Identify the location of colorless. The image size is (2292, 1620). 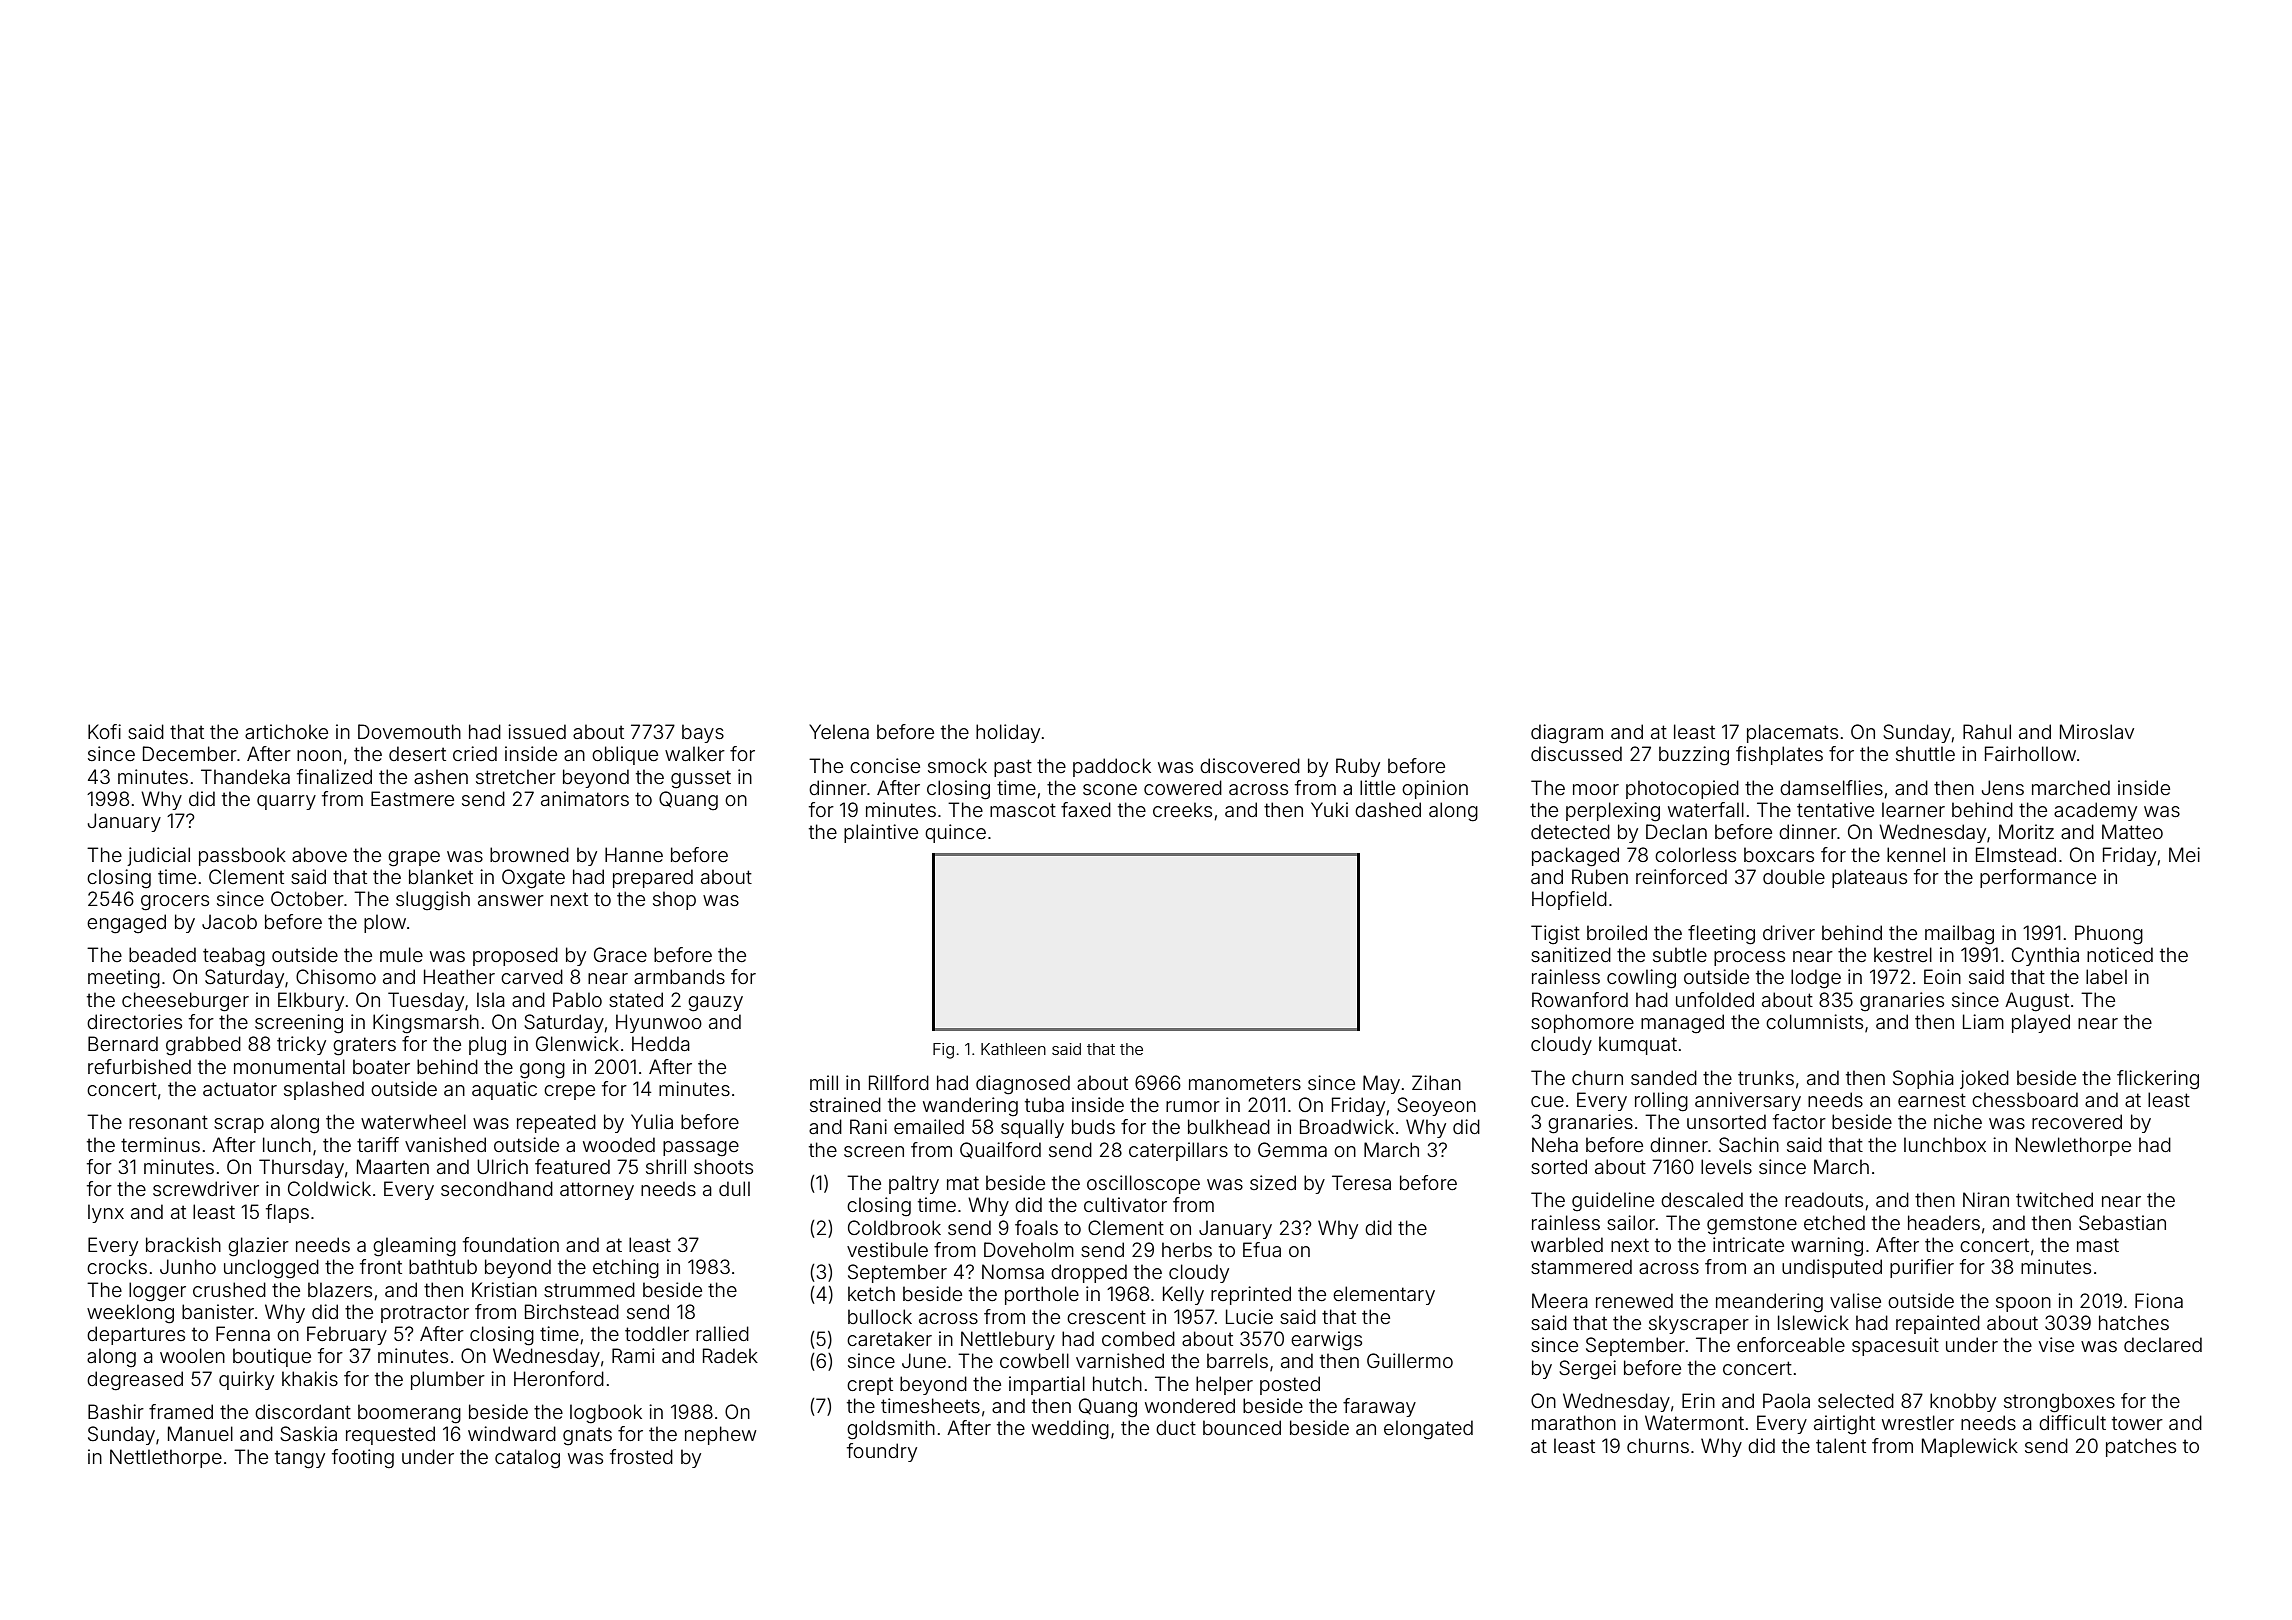
(1695, 854).
